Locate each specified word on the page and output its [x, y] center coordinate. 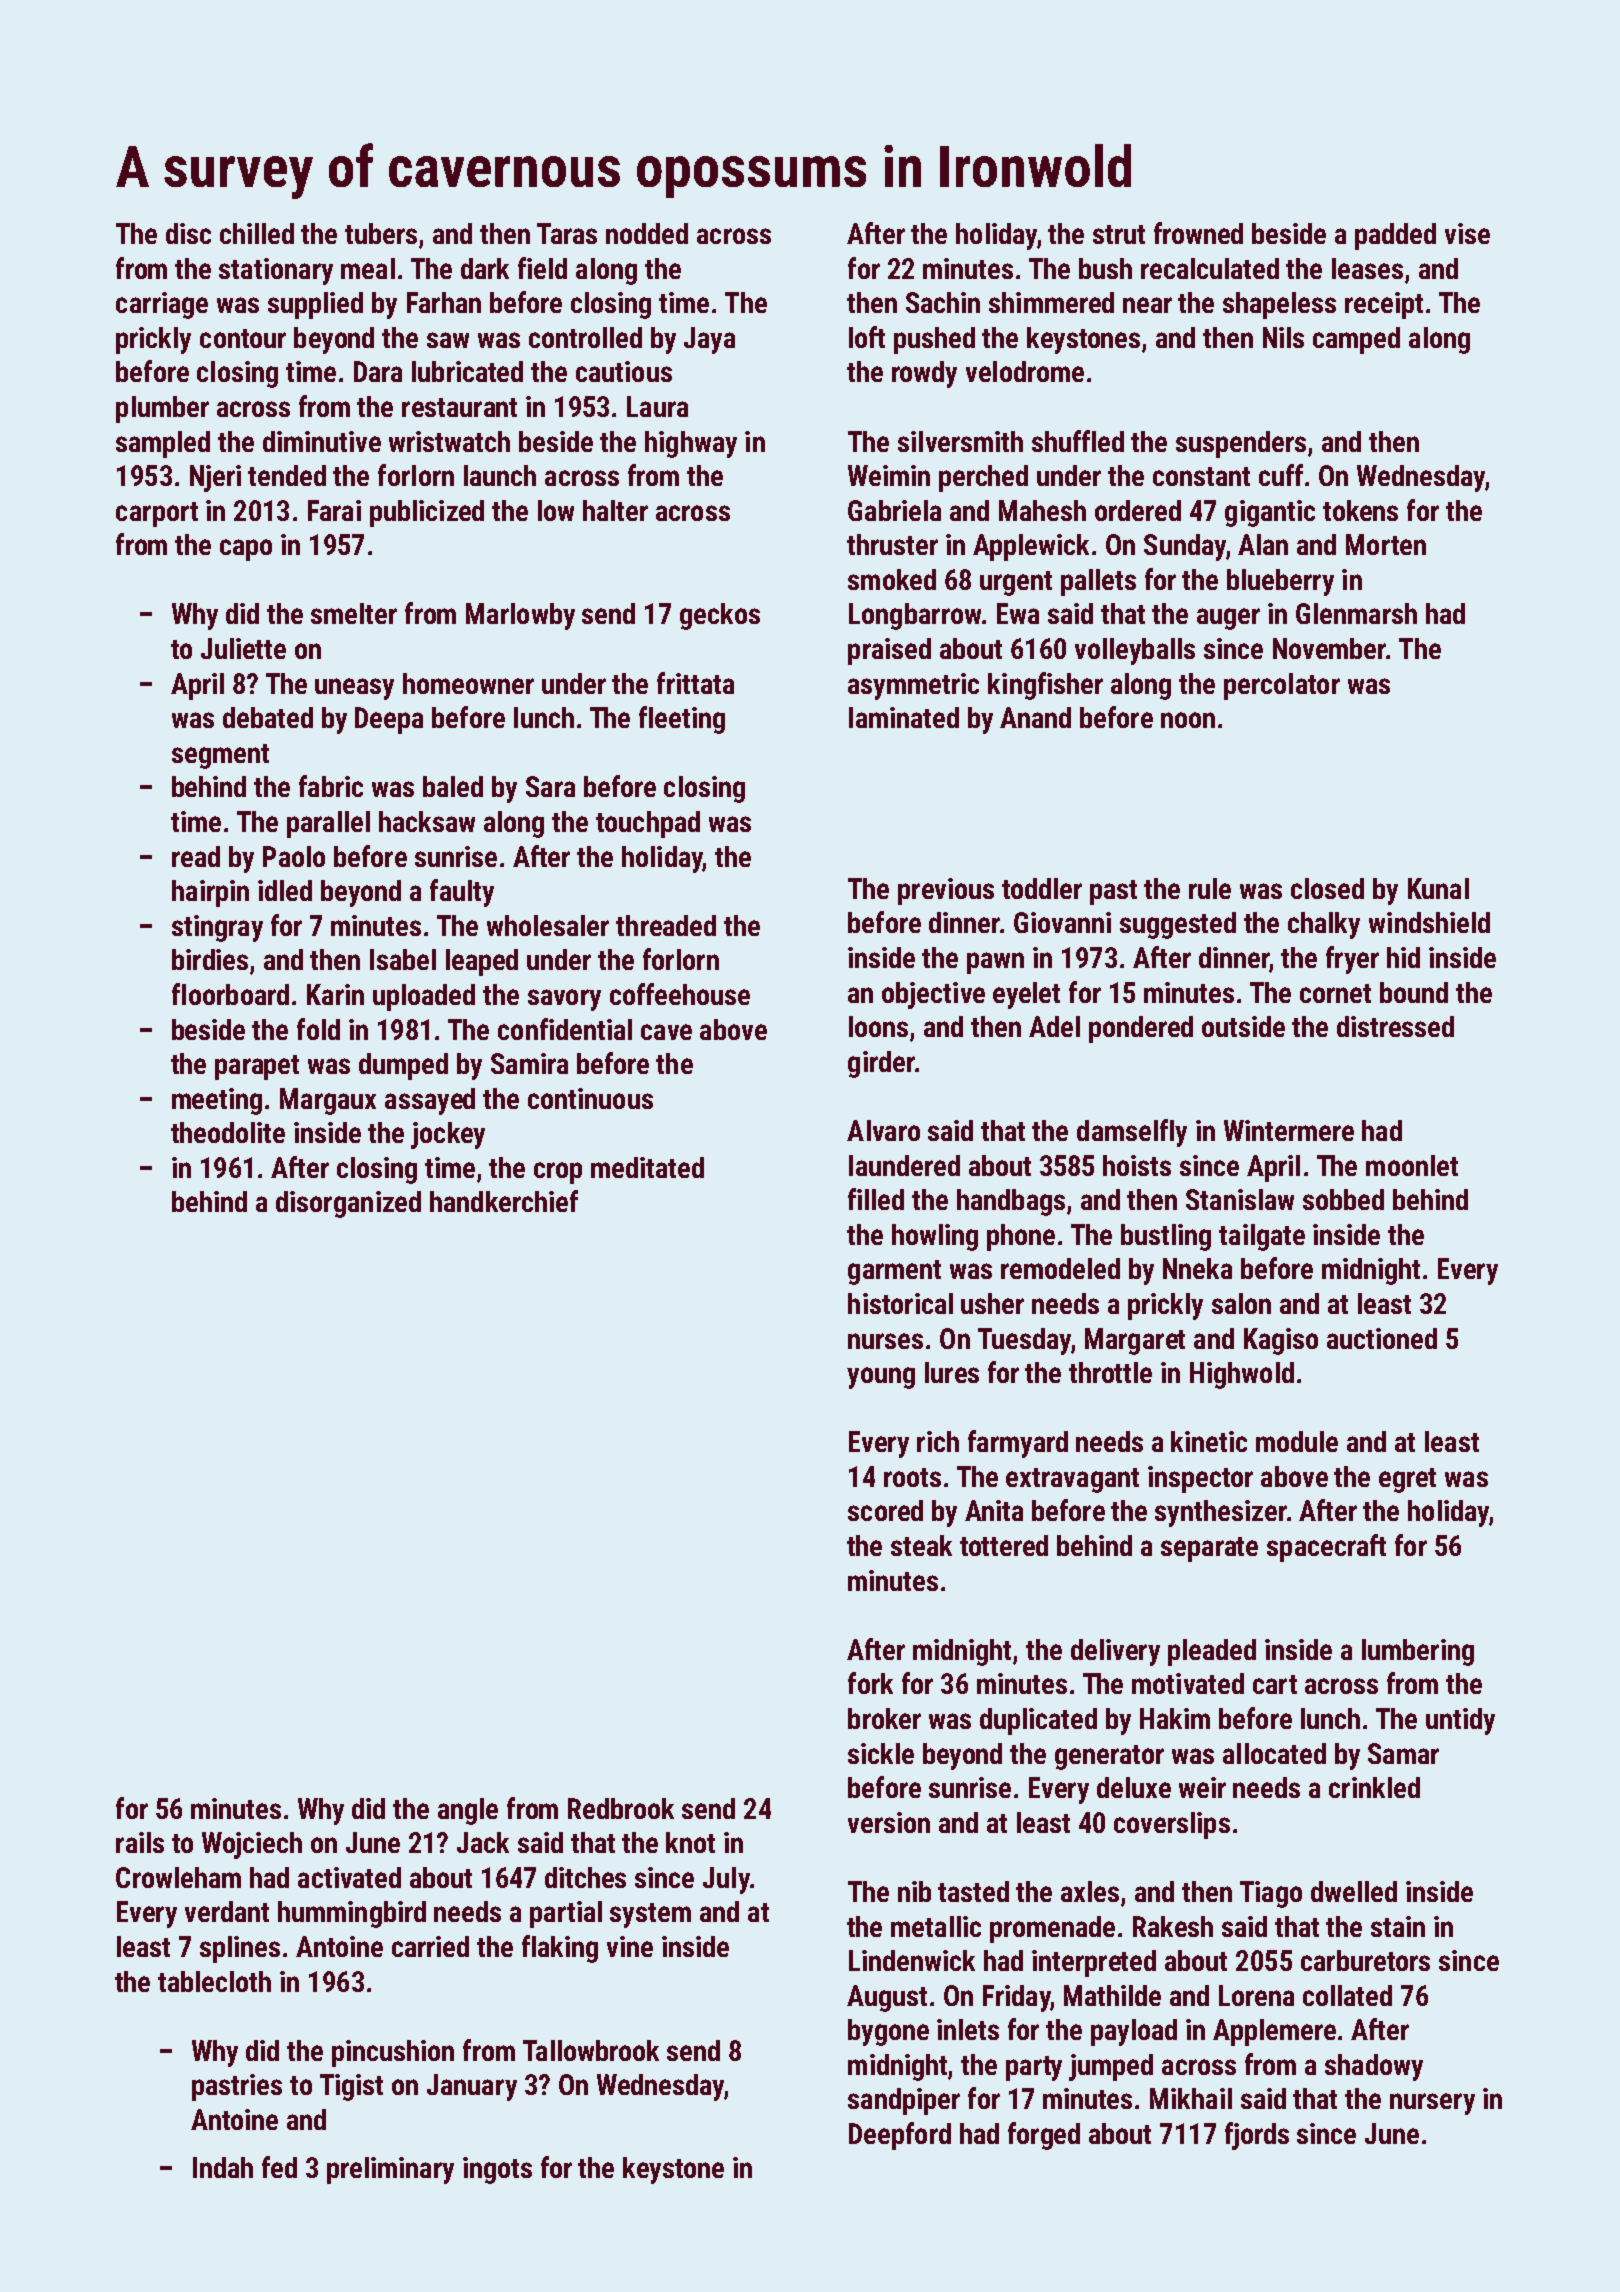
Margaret [1135, 1341]
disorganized [348, 1204]
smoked [892, 579]
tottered [1004, 1545]
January [472, 2087]
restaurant [459, 407]
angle [468, 1811]
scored [885, 1510]
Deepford [900, 2136]
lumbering [1418, 1652]
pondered [1141, 1029]
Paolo [294, 856]
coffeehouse [680, 994]
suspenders [1241, 444]
